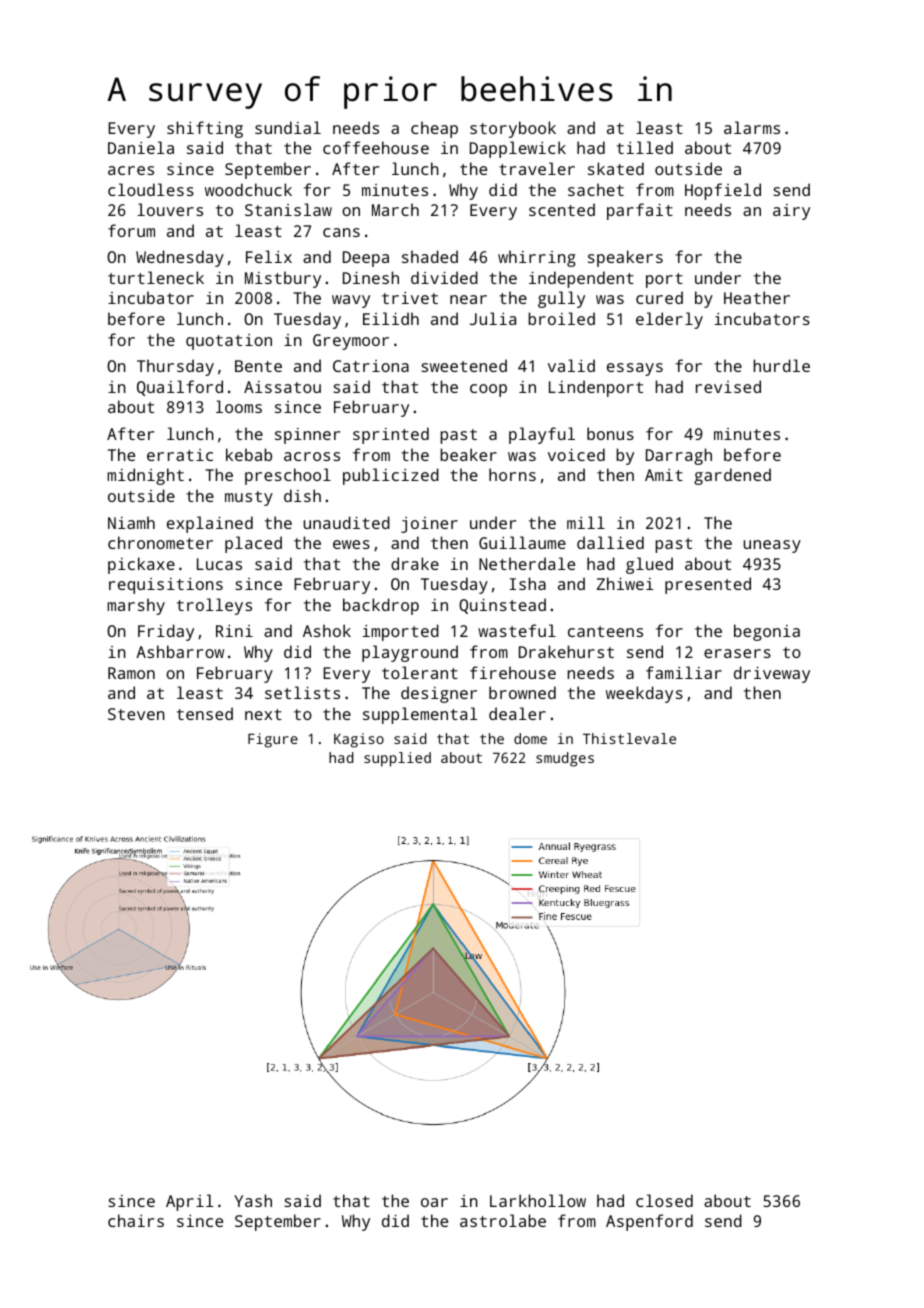 This document has width=924, height=1308. I want to click on revised, so click(728, 386).
